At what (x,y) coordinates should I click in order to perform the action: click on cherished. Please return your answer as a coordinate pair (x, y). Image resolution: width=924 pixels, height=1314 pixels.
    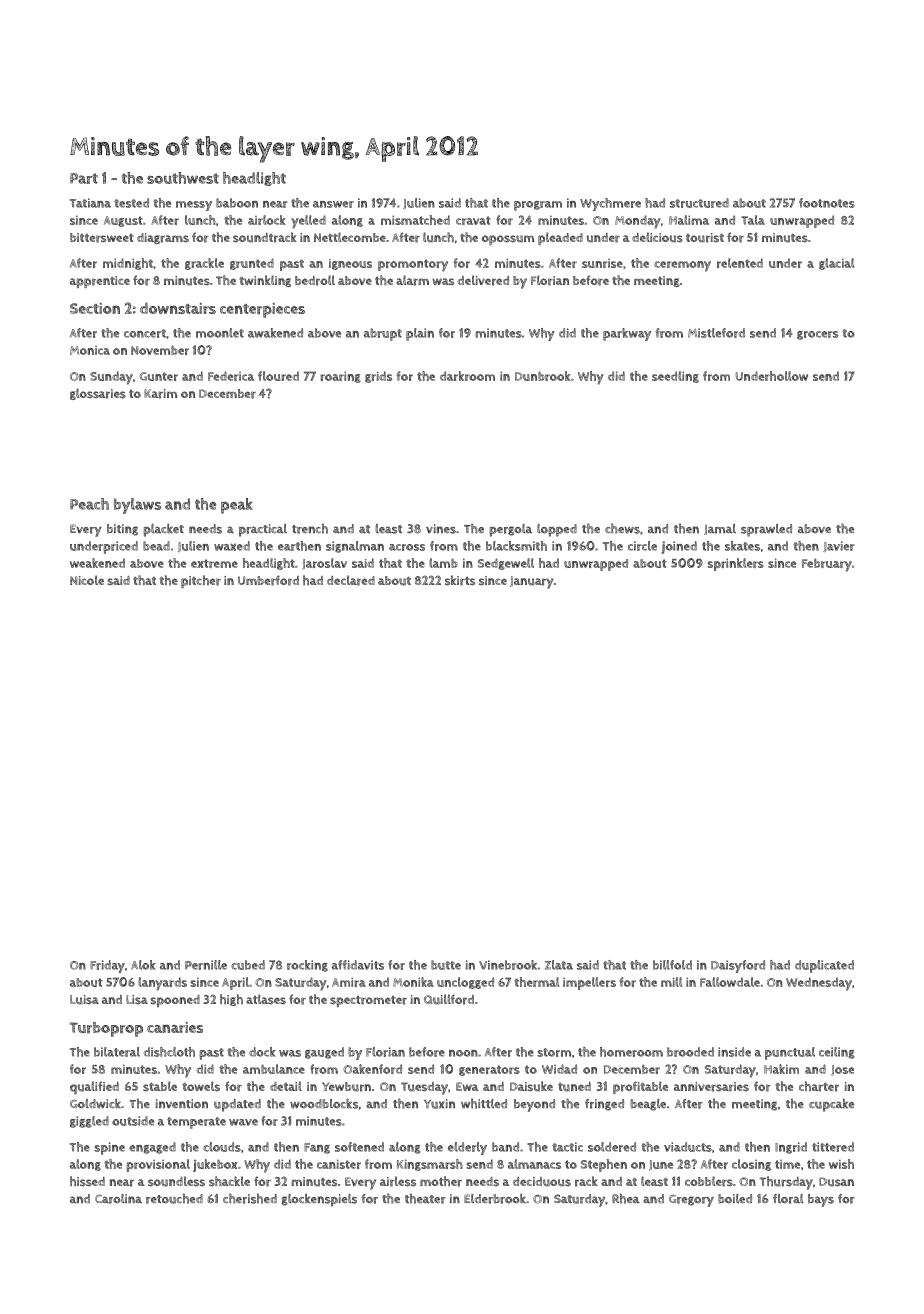
    Looking at the image, I should click on (250, 1198).
